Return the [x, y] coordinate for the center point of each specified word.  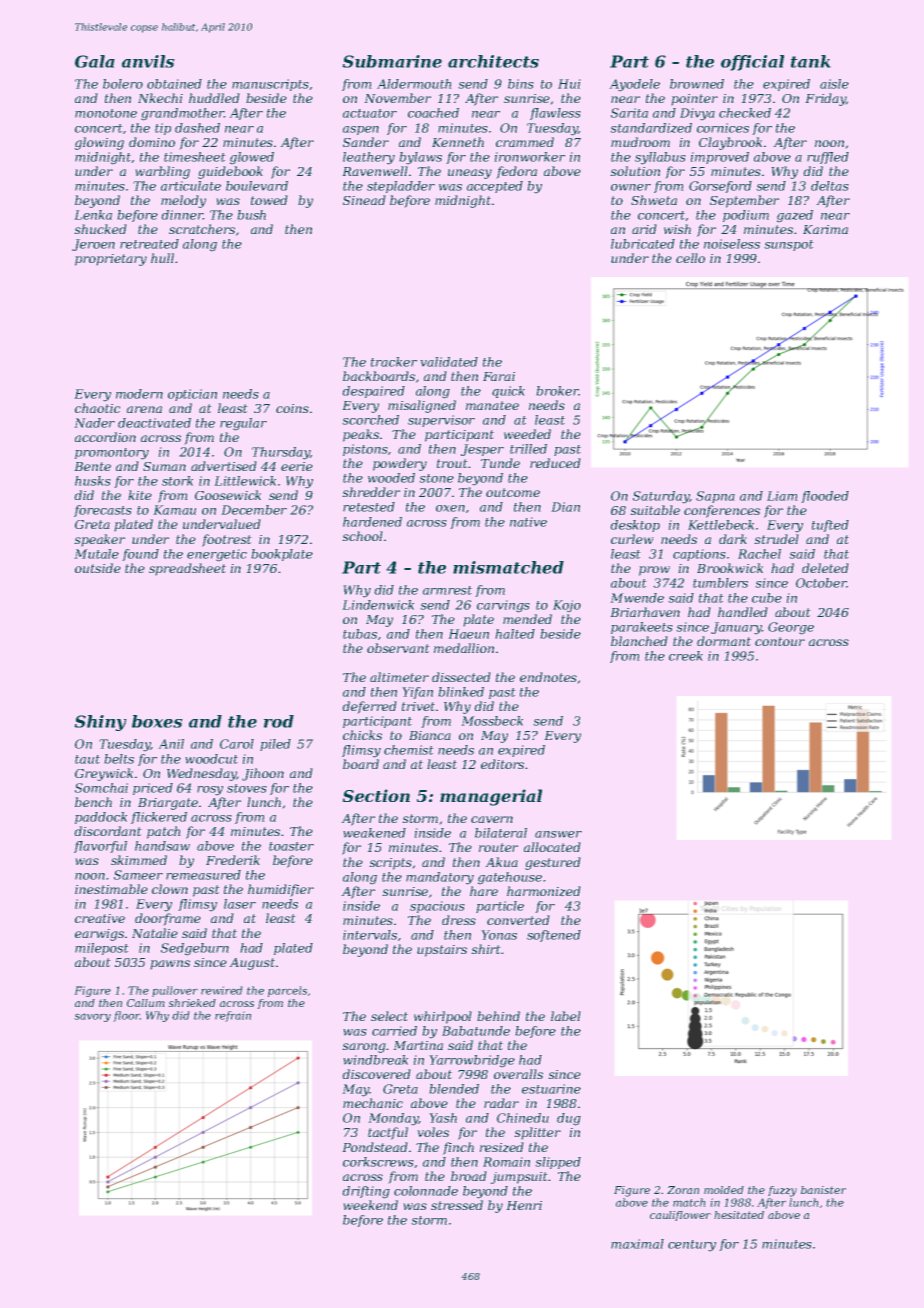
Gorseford [720, 187]
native [528, 522]
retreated [149, 244]
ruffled [828, 158]
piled [275, 745]
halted [515, 634]
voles [433, 1132]
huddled [214, 98]
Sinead [364, 200]
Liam [782, 496]
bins [520, 84]
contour [780, 641]
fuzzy [782, 1191]
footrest [226, 540]
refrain [233, 1016]
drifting [366, 1192]
